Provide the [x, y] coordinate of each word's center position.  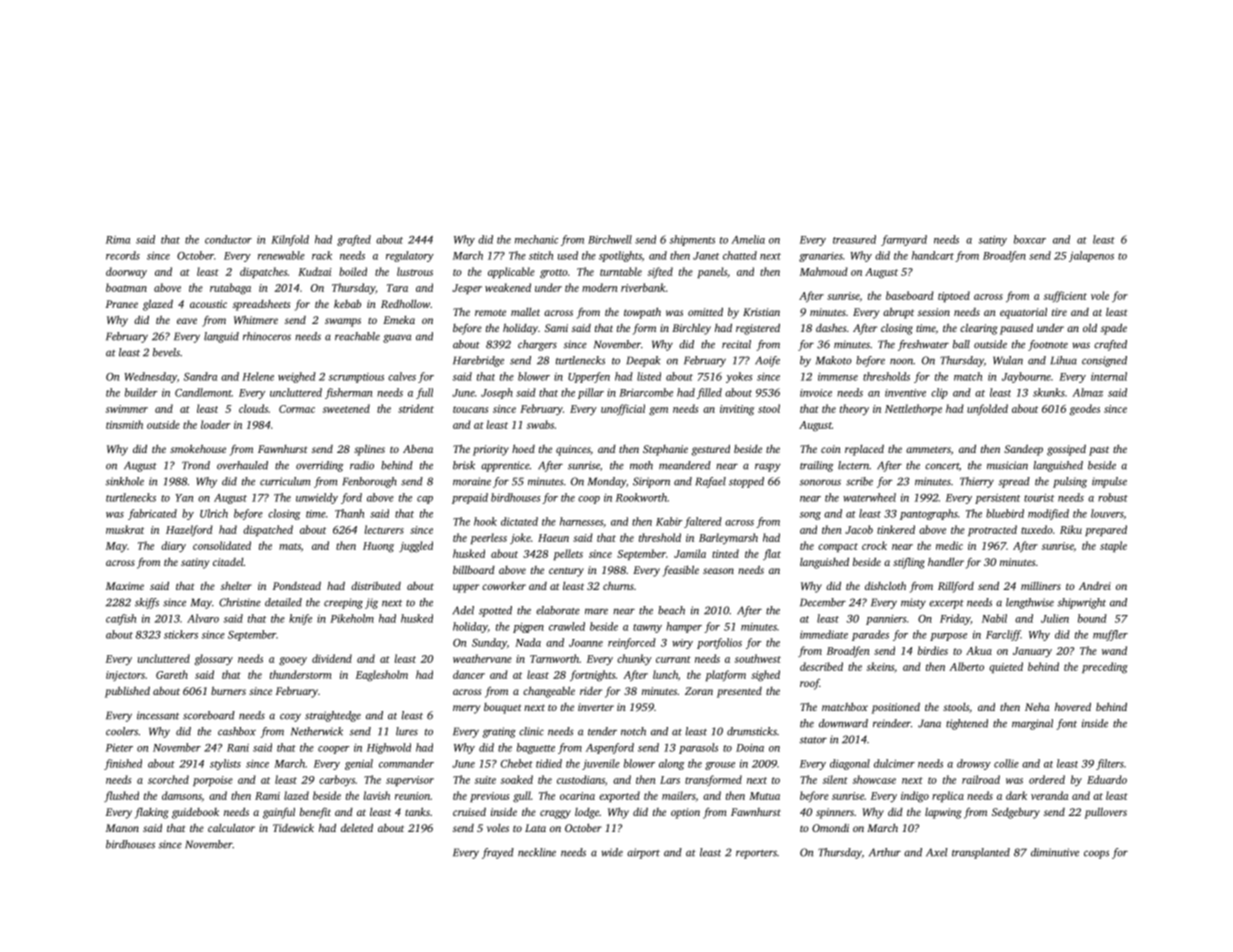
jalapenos [1091, 256]
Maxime [125, 586]
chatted [740, 255]
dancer [469, 674]
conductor [228, 239]
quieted [1006, 667]
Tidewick [293, 828]
